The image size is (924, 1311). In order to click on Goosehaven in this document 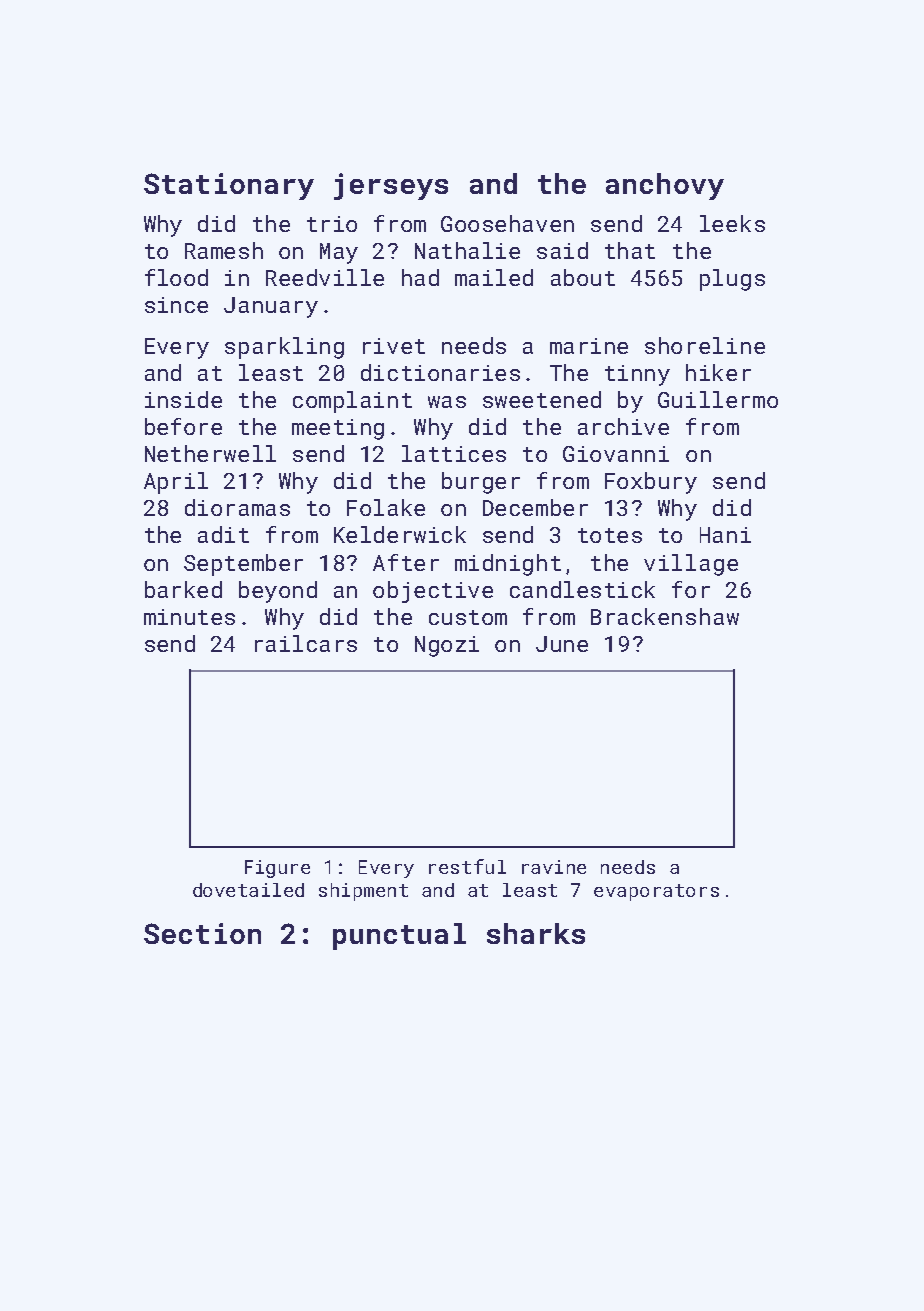, I will do `click(507, 223)`.
